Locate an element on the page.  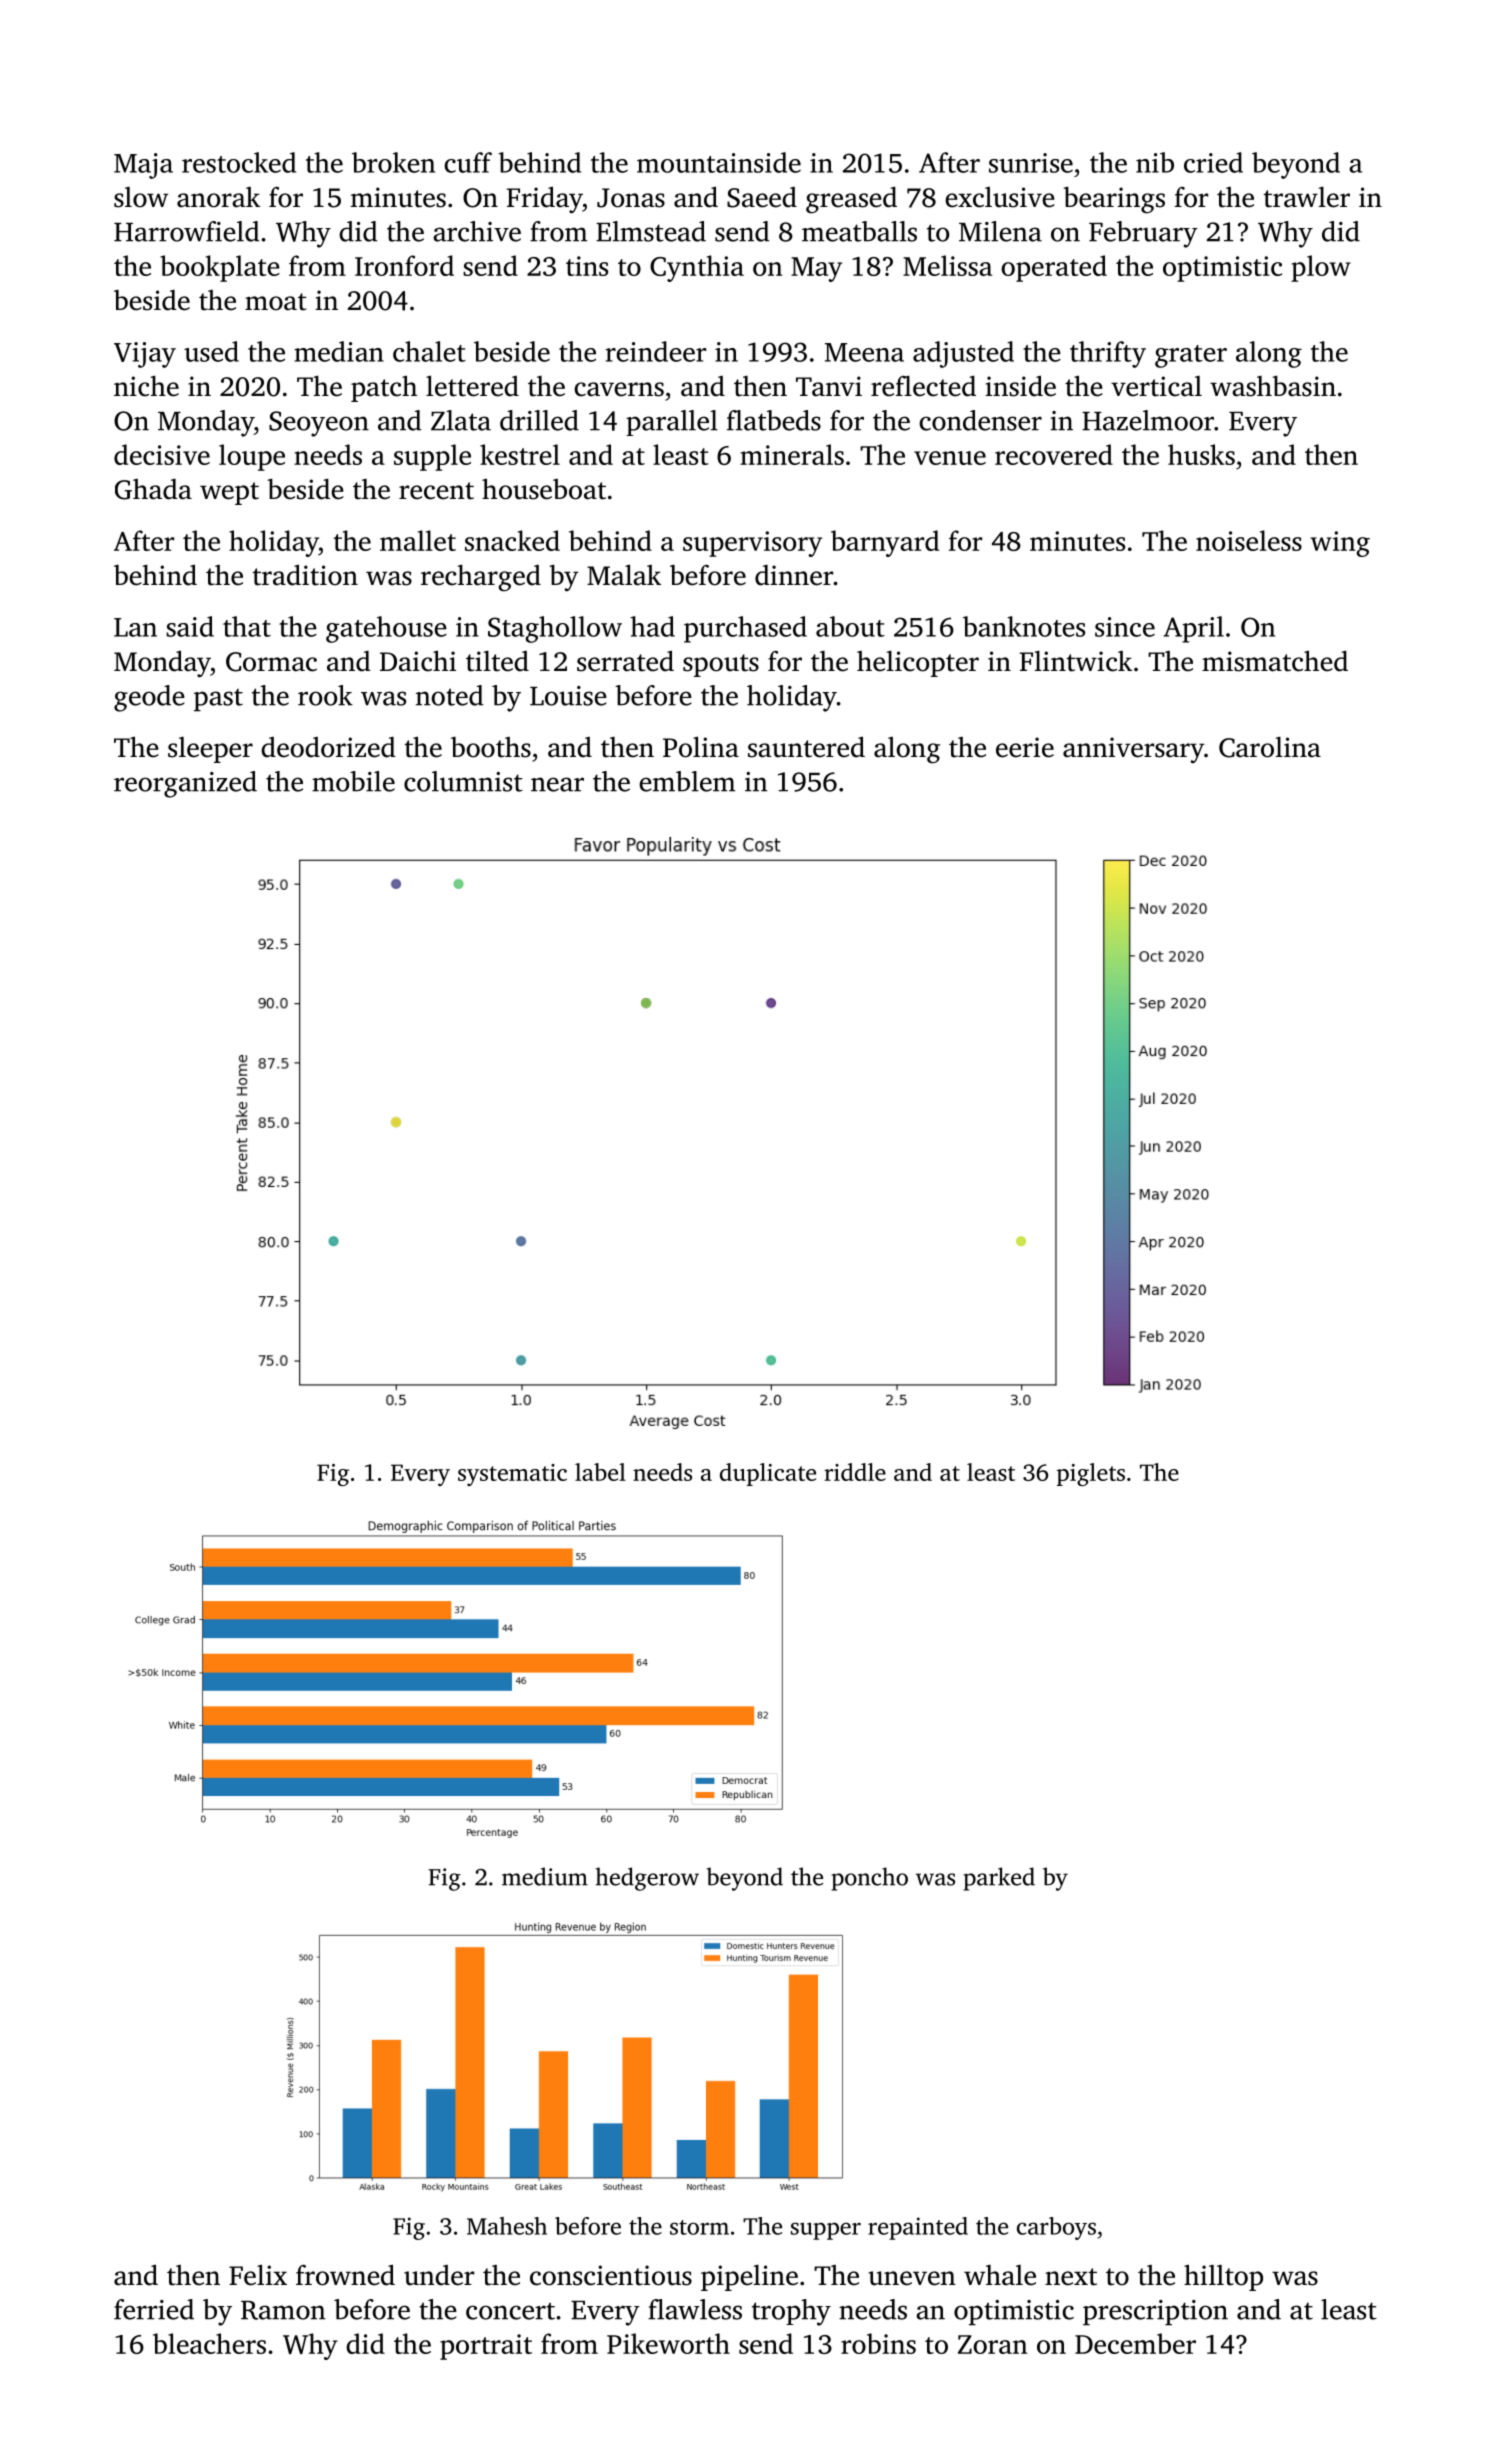
Jonas is located at coordinates (631, 198).
